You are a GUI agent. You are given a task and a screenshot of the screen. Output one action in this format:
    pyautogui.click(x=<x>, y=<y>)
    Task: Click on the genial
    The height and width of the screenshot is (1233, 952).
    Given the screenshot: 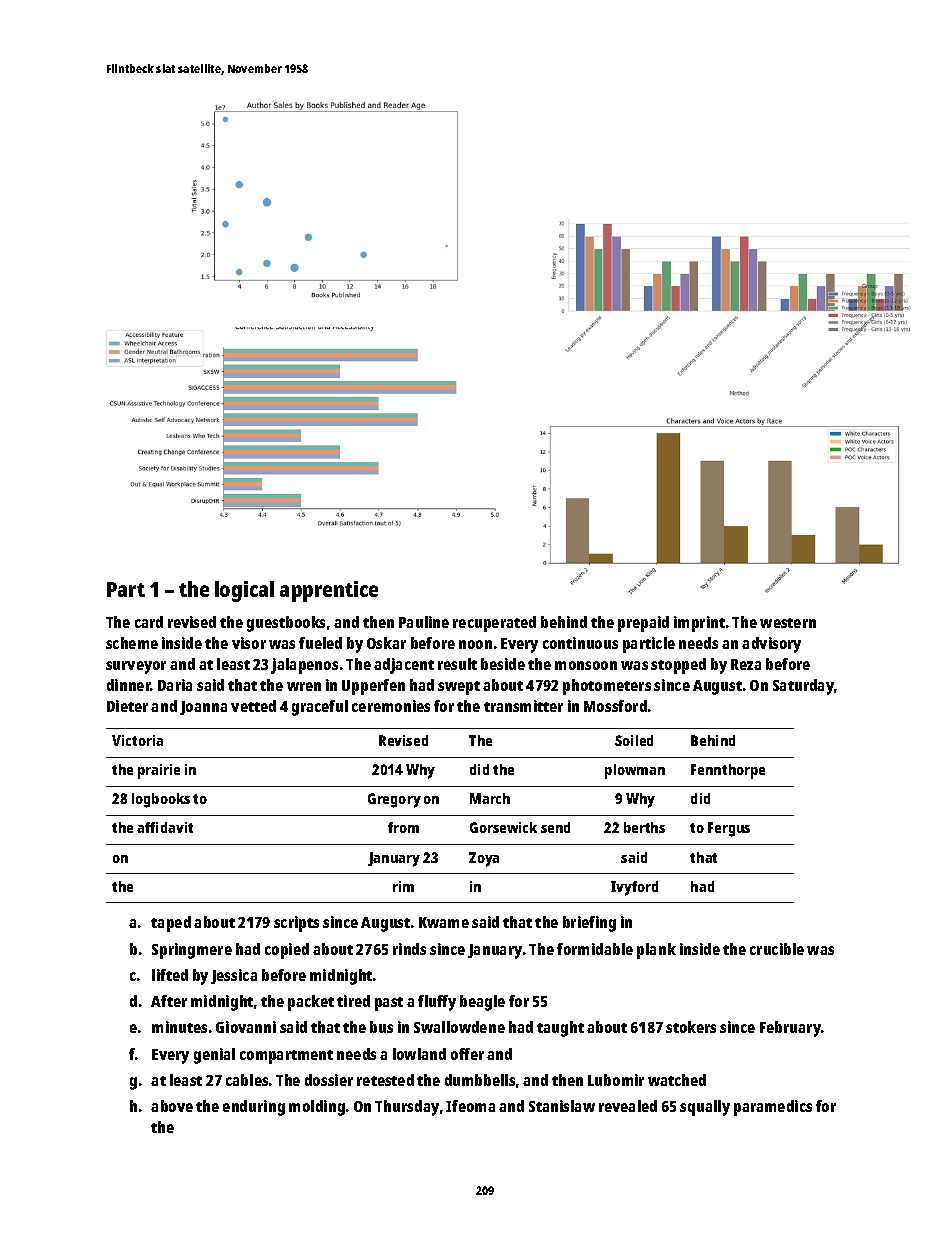 What is the action you would take?
    pyautogui.click(x=214, y=1056)
